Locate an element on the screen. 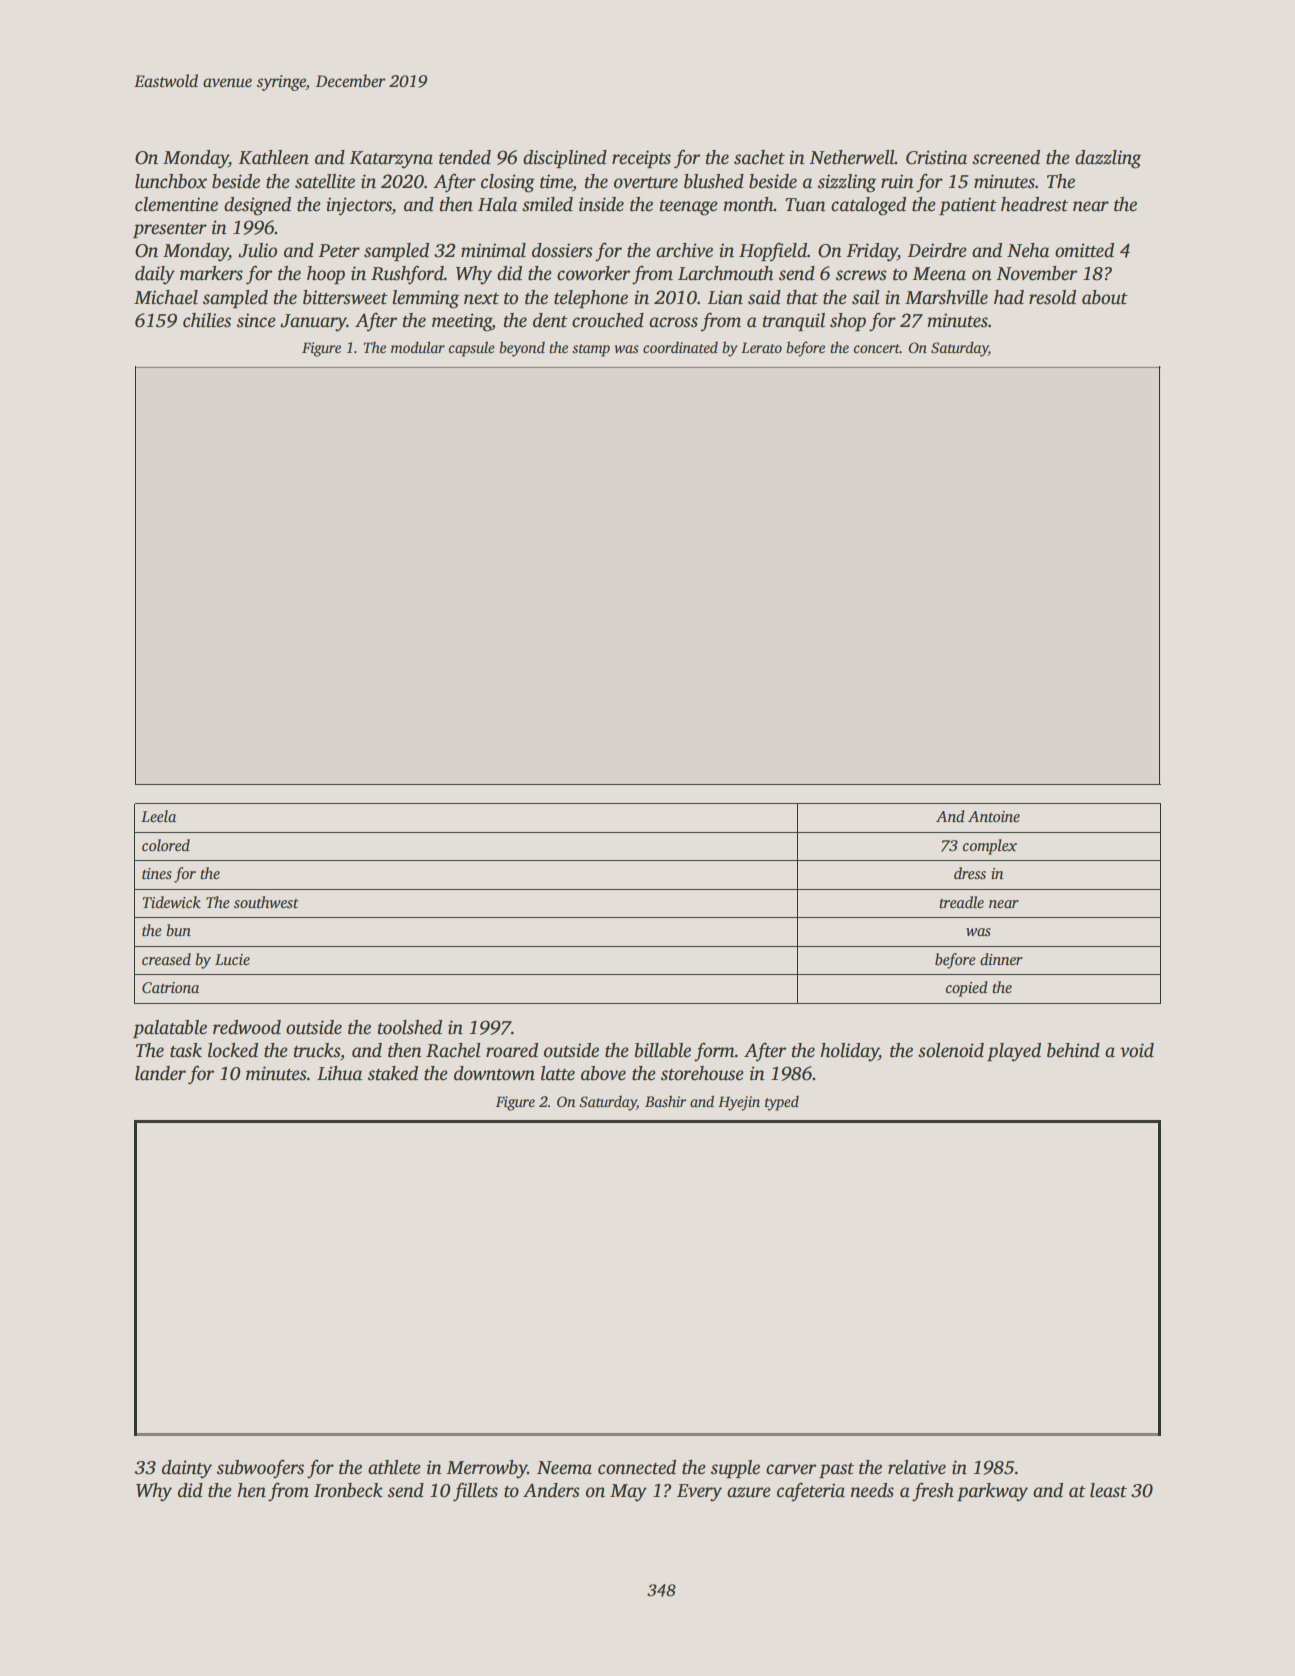 This screenshot has width=1295, height=1676. coordinated is located at coordinates (680, 347).
